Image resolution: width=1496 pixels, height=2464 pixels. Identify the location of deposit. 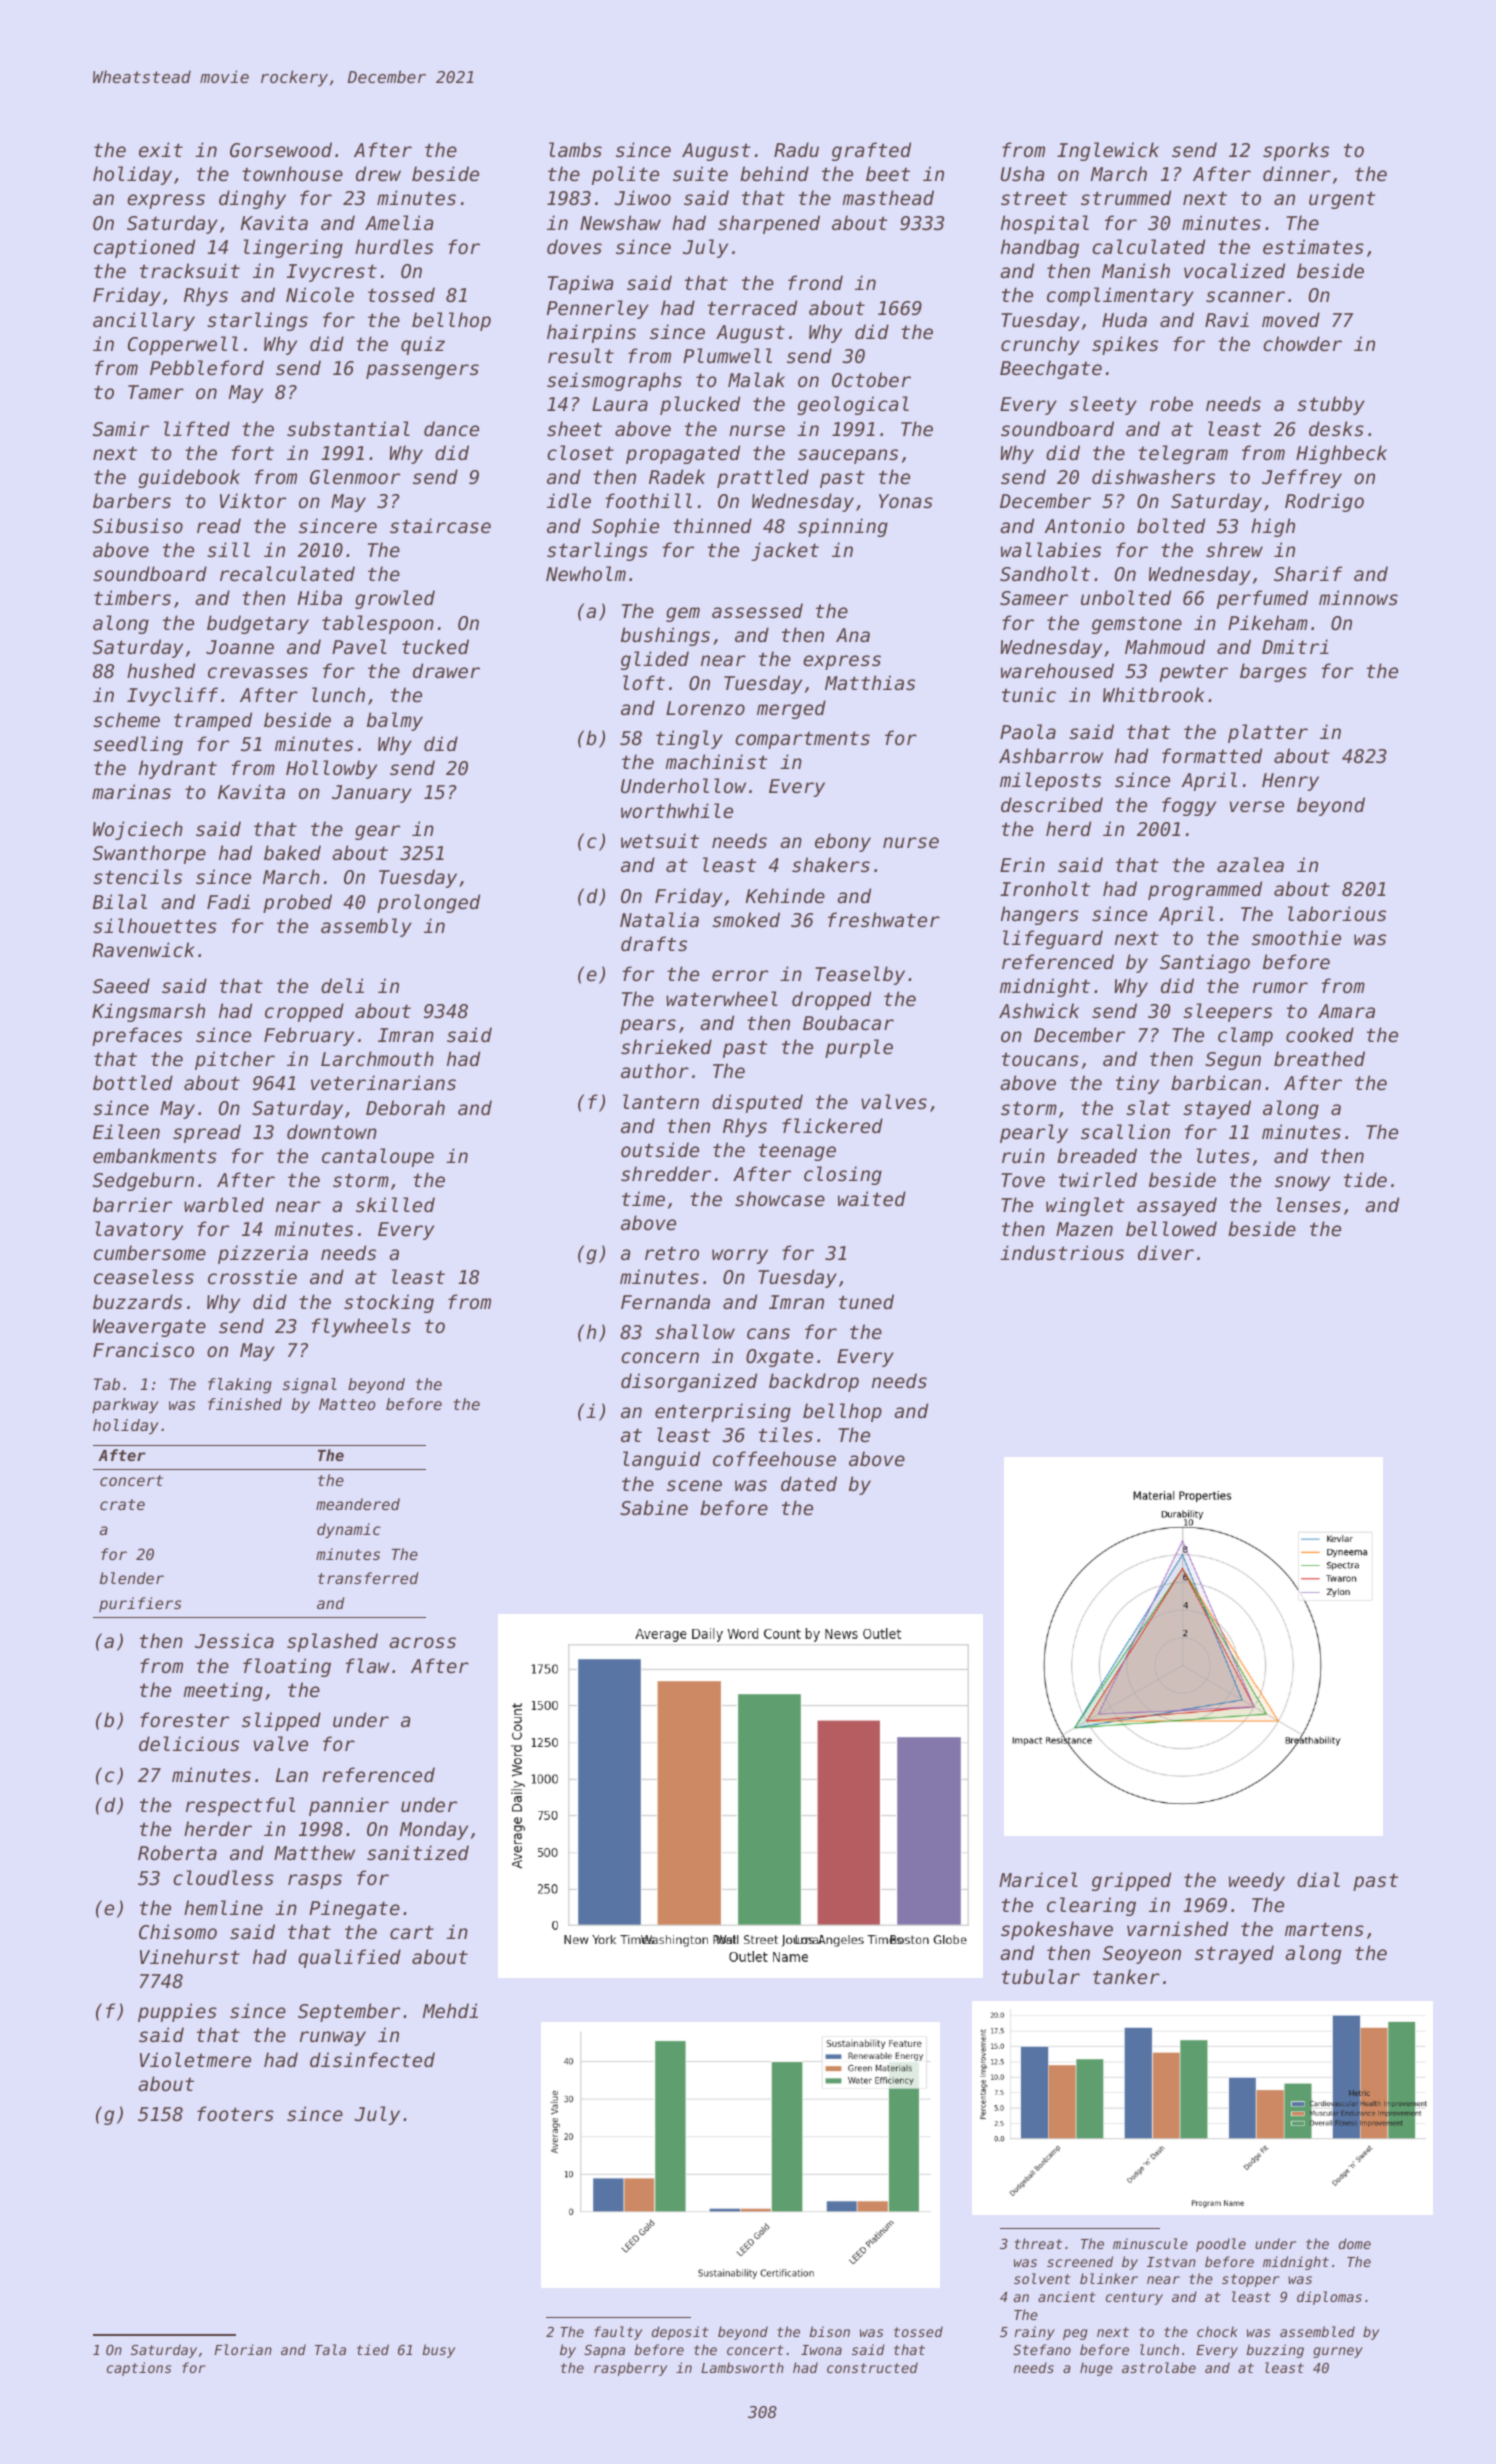
(680, 2333).
